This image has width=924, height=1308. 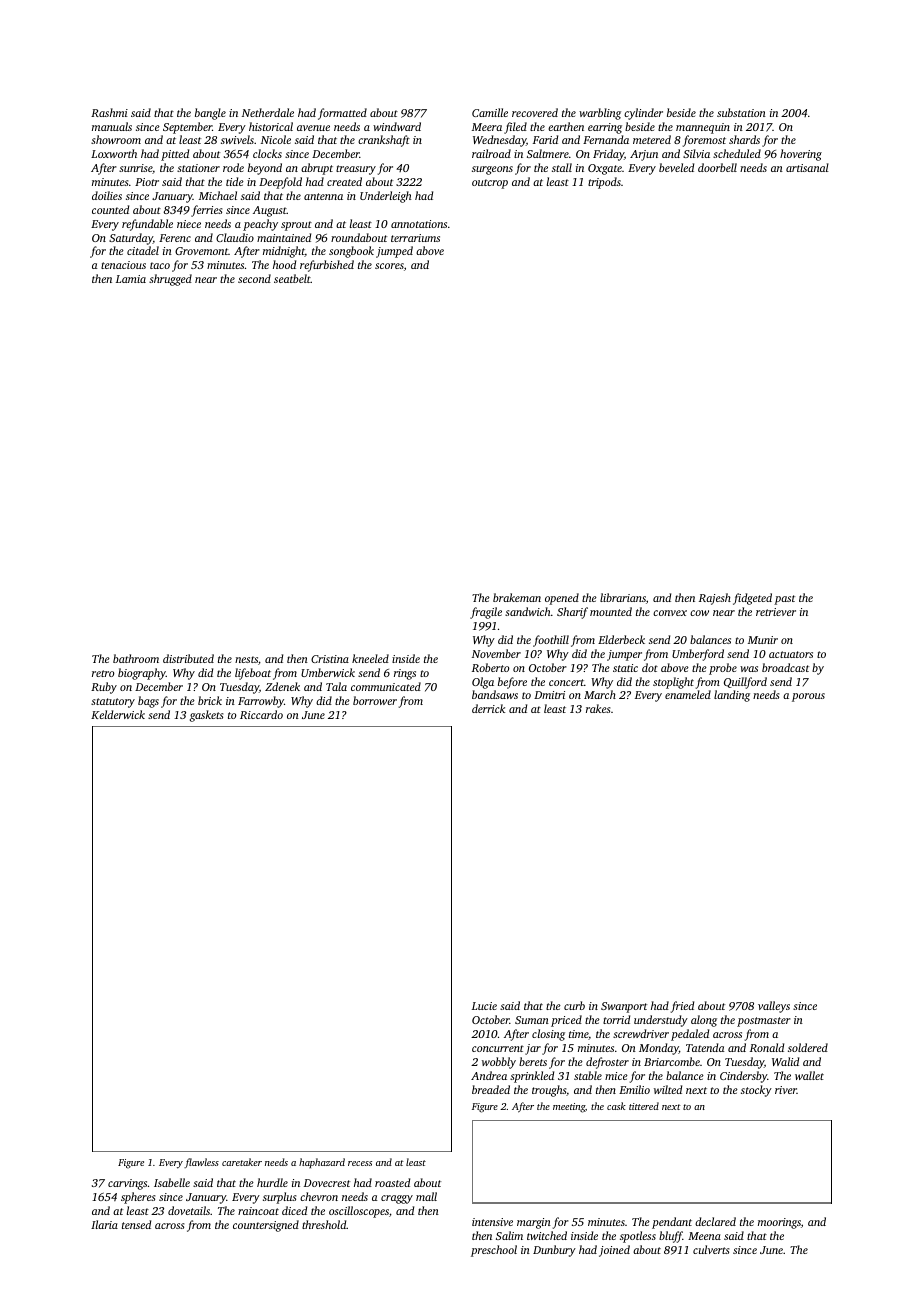 I want to click on windward, so click(x=397, y=126).
